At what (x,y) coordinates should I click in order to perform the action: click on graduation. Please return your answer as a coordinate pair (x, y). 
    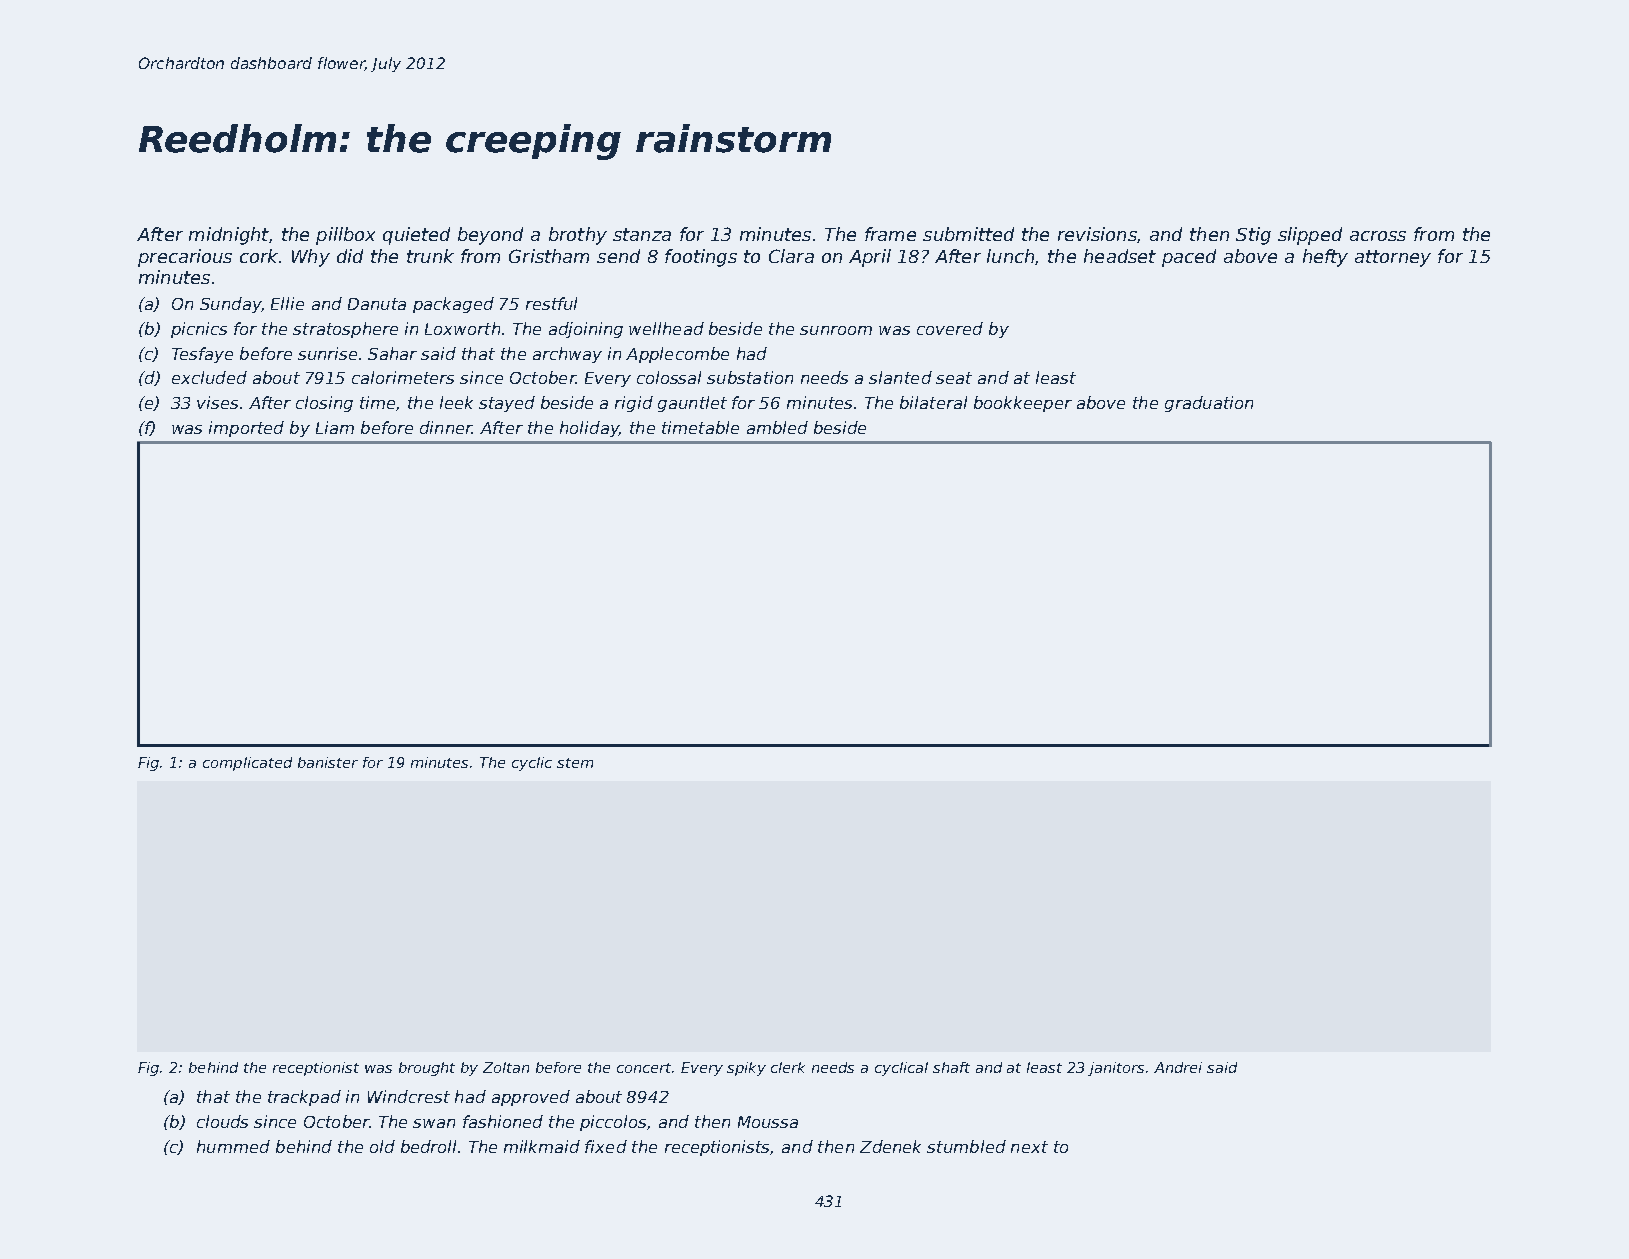
    Looking at the image, I should click on (1209, 404).
